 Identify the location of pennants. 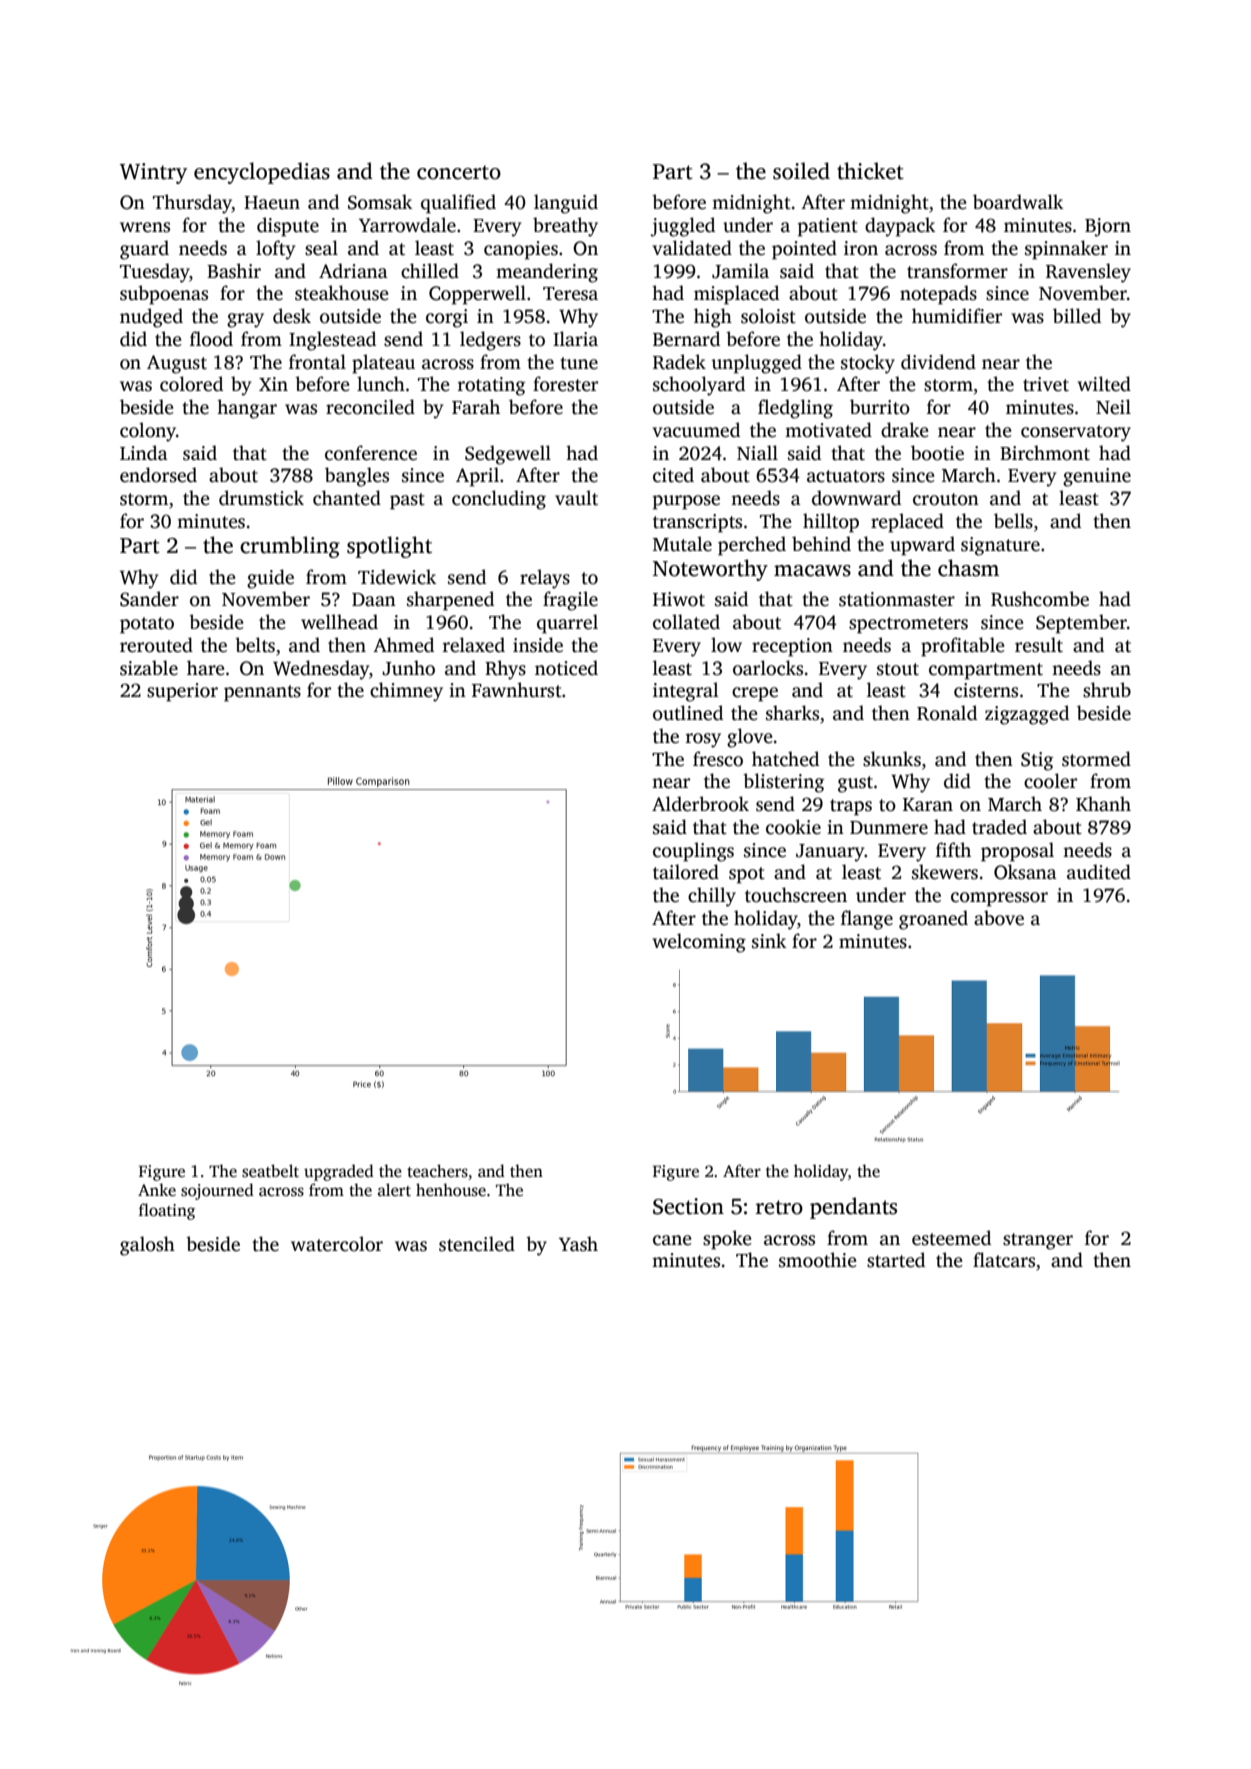
(262, 693).
